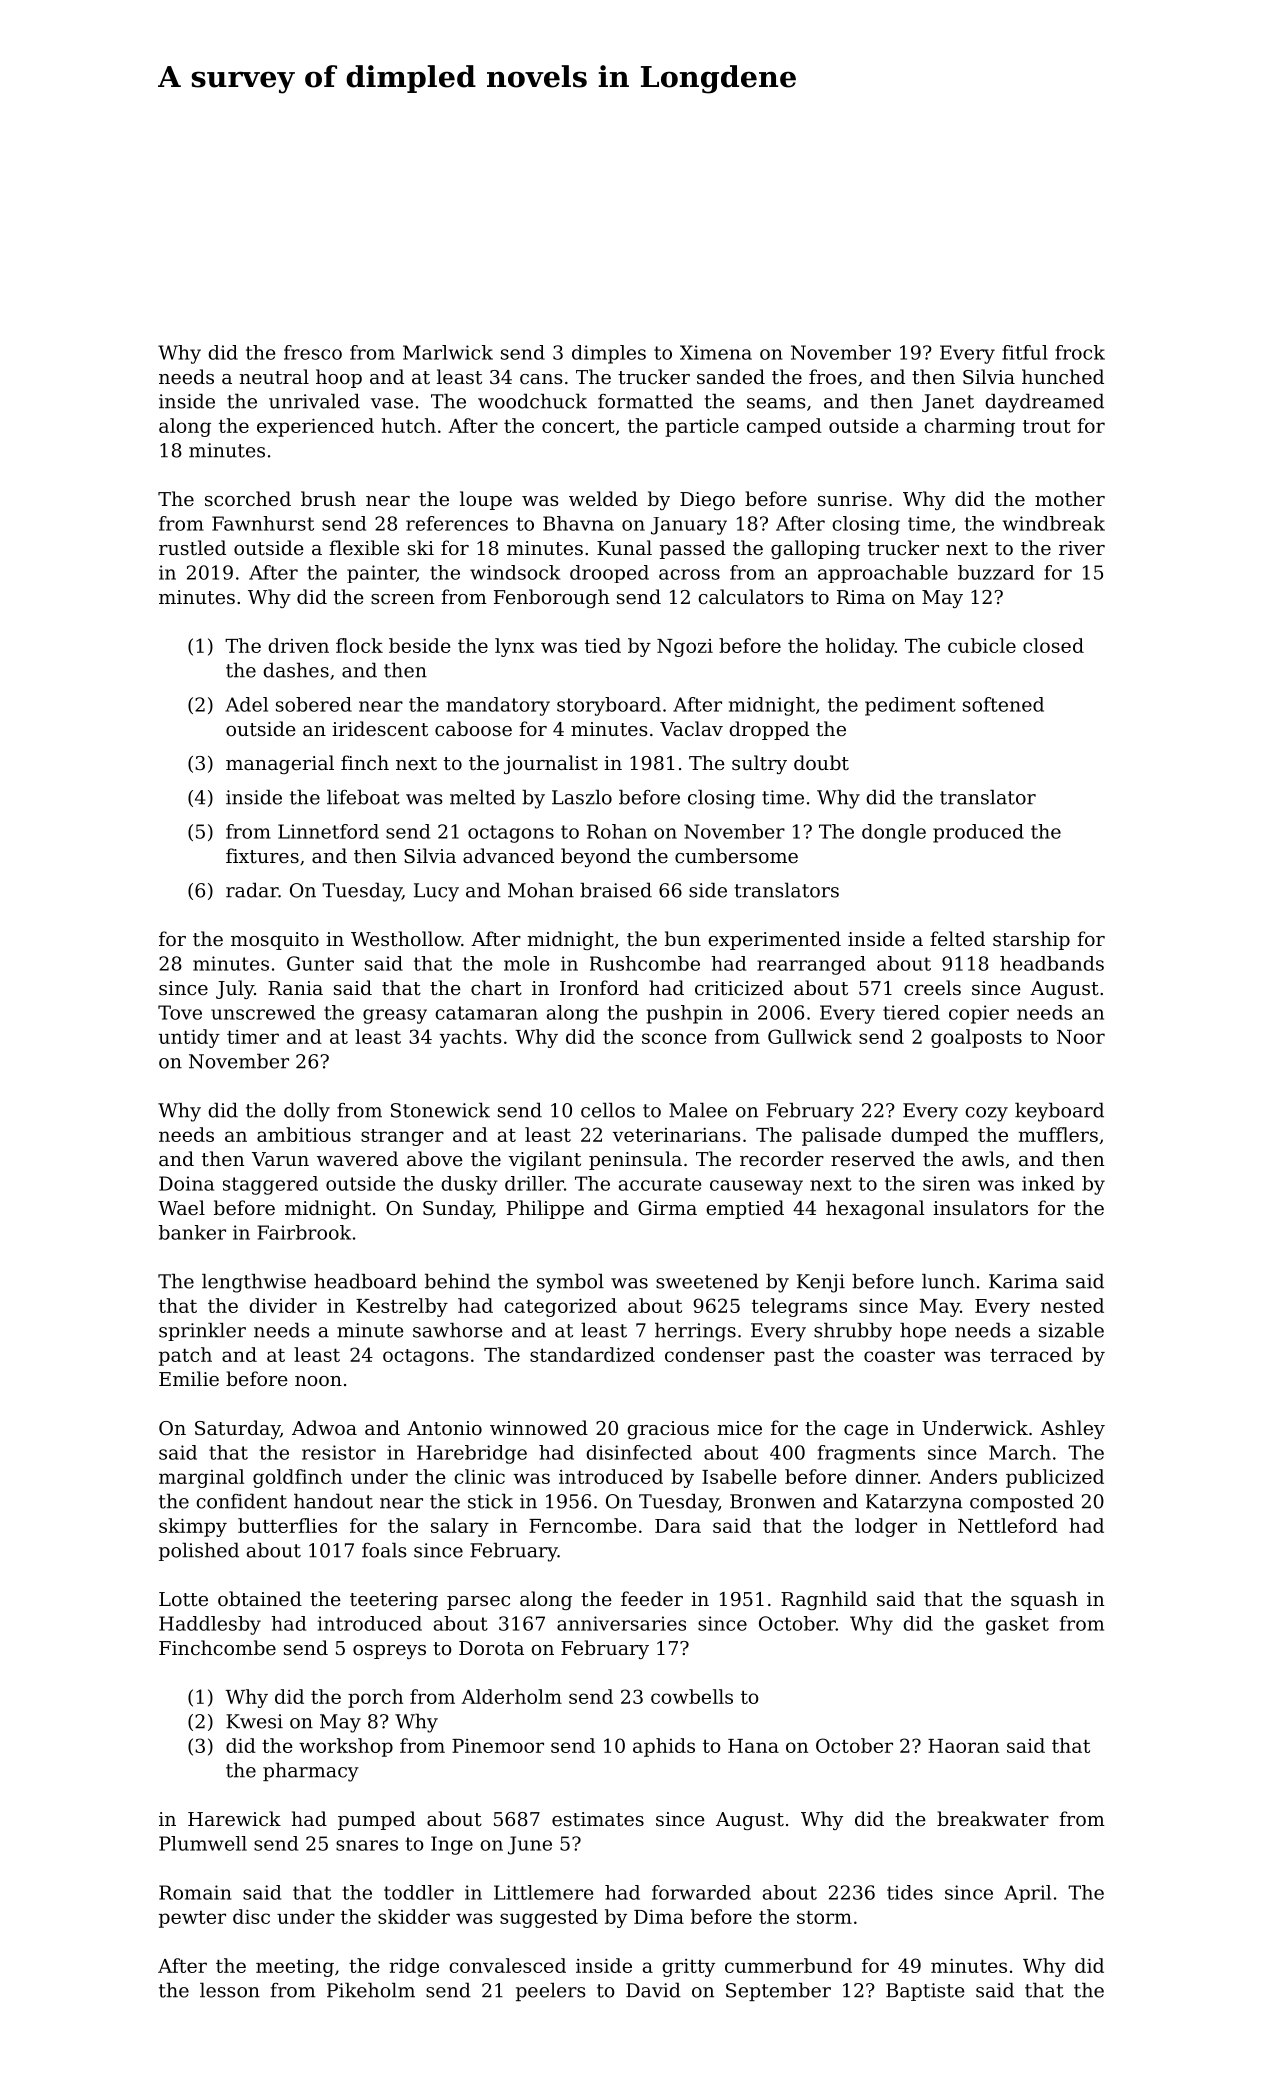 This page has width=1263, height=2081. Describe the element at coordinates (210, 1625) in the page. I see `Haddlesby` at that location.
